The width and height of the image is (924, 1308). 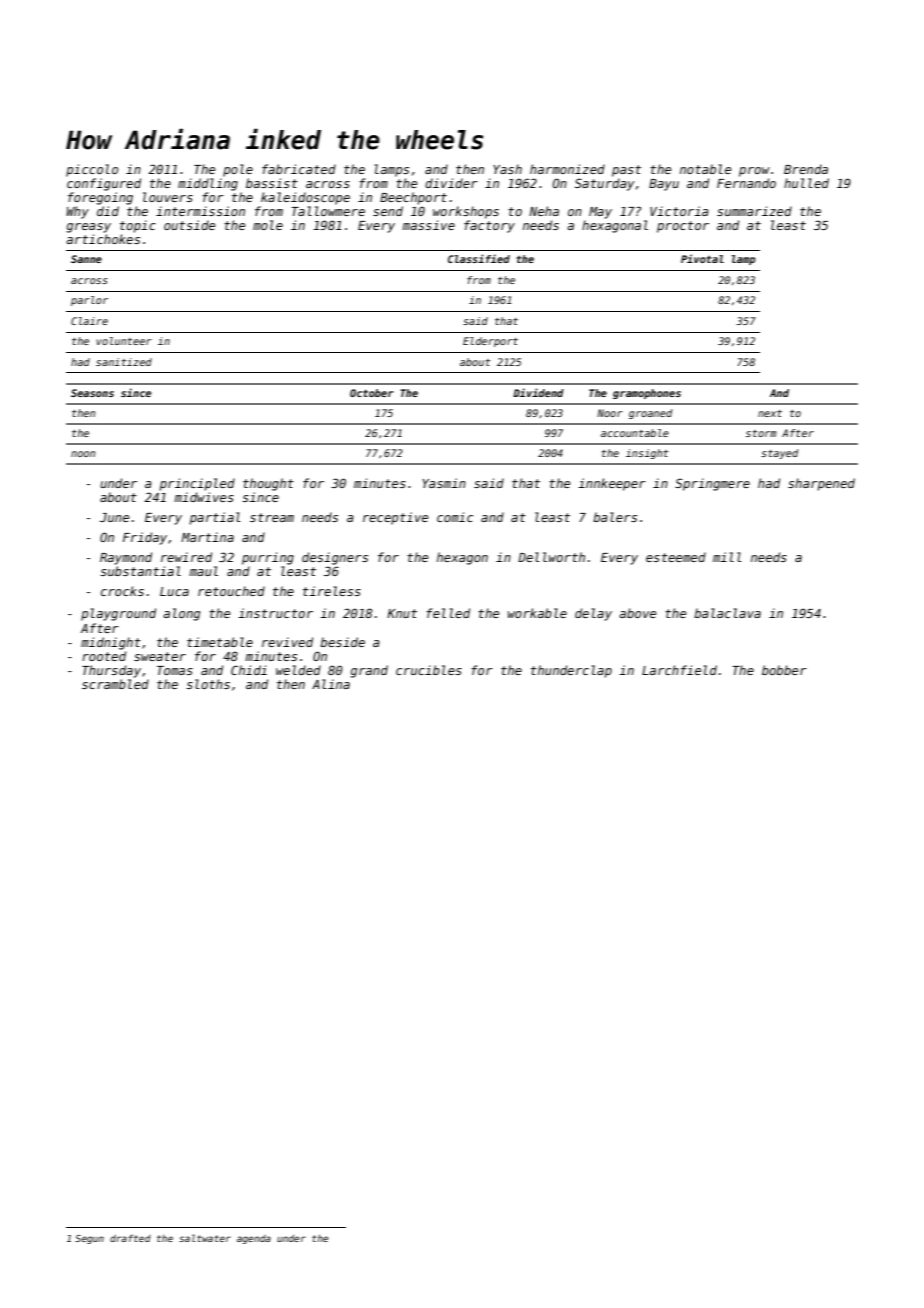 I want to click on gramophones, so click(x=647, y=394).
